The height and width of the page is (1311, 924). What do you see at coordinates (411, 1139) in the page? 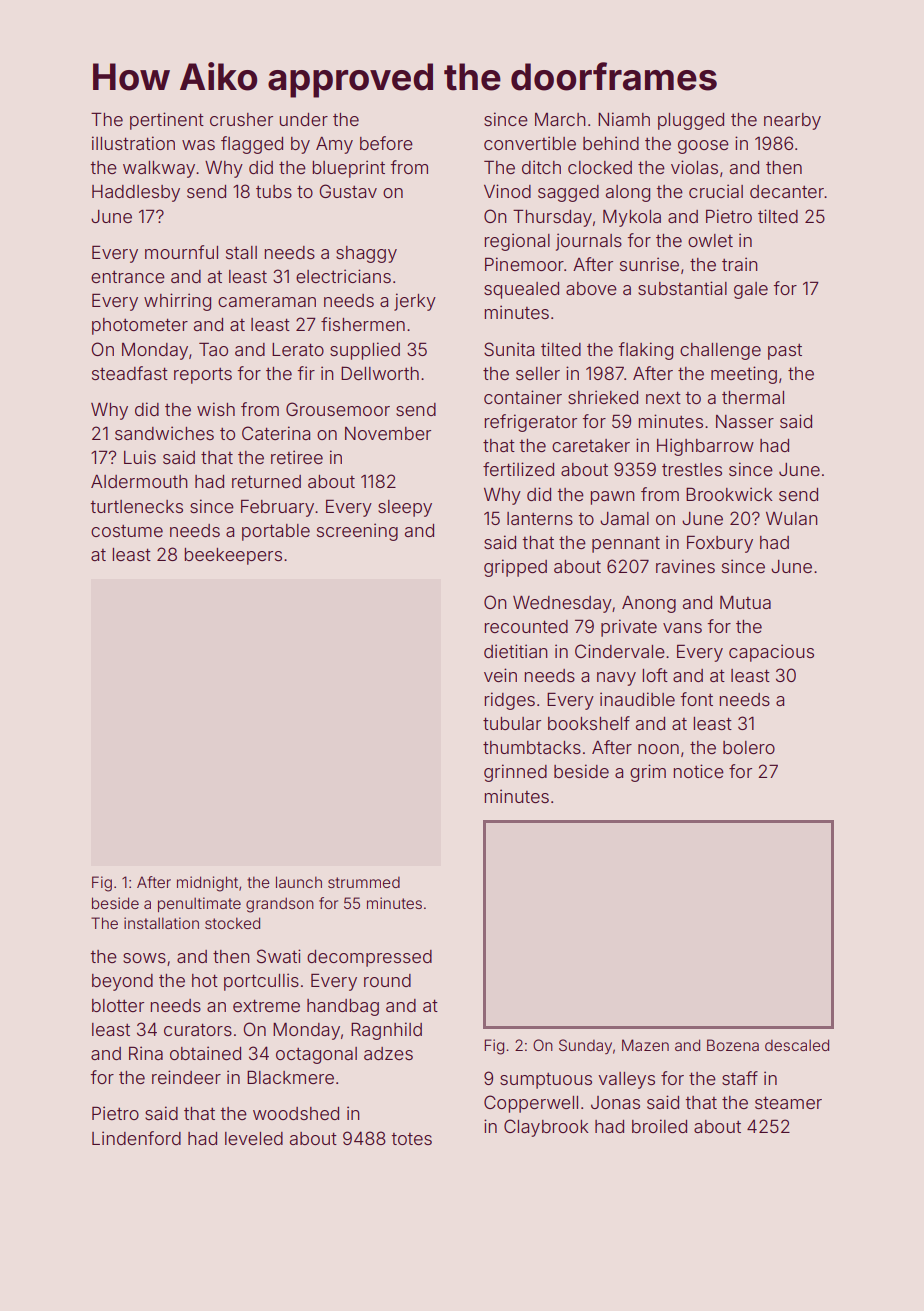
I see `totes` at bounding box center [411, 1139].
